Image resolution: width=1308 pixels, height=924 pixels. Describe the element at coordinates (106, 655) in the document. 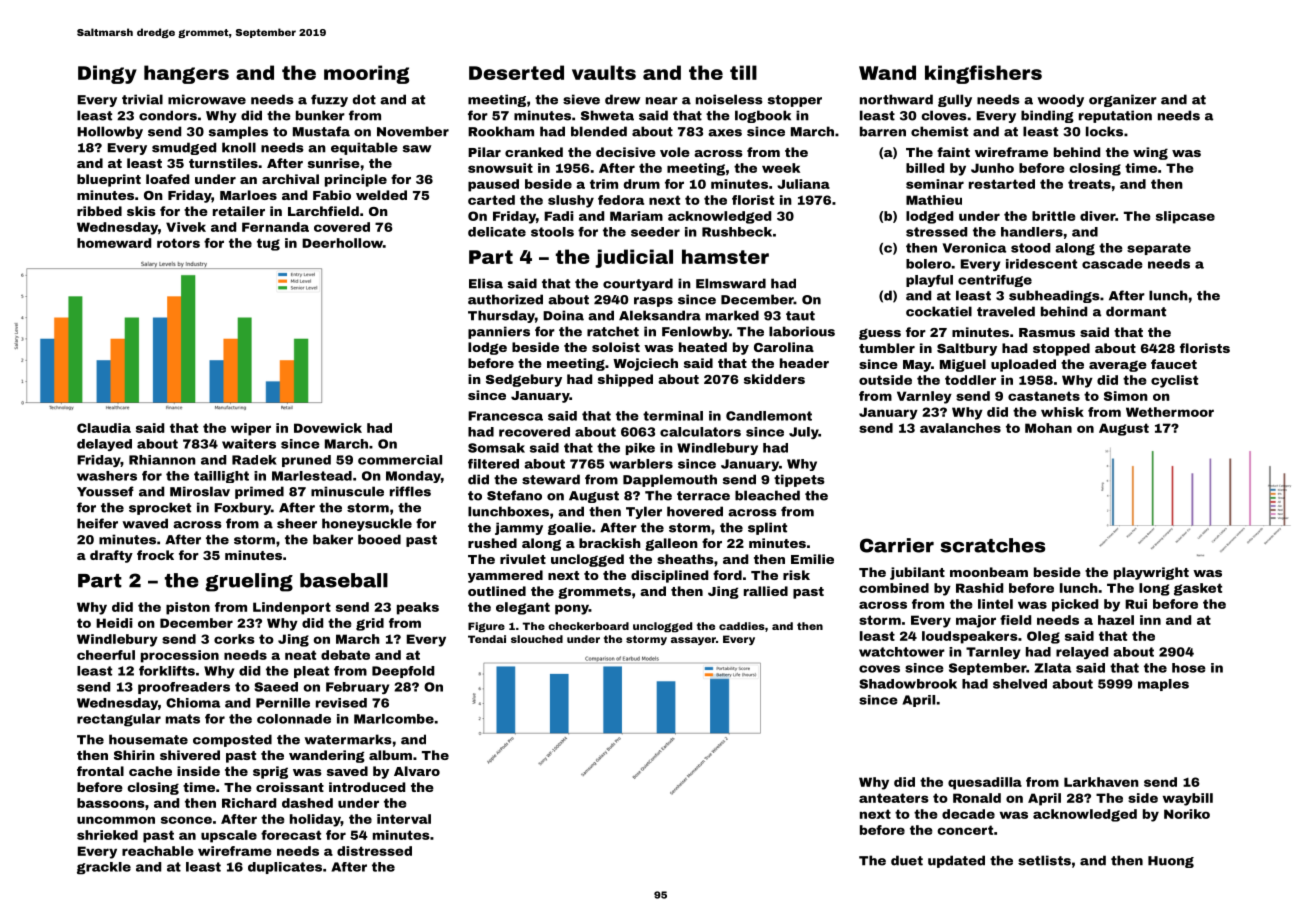

I see `cheerful` at that location.
